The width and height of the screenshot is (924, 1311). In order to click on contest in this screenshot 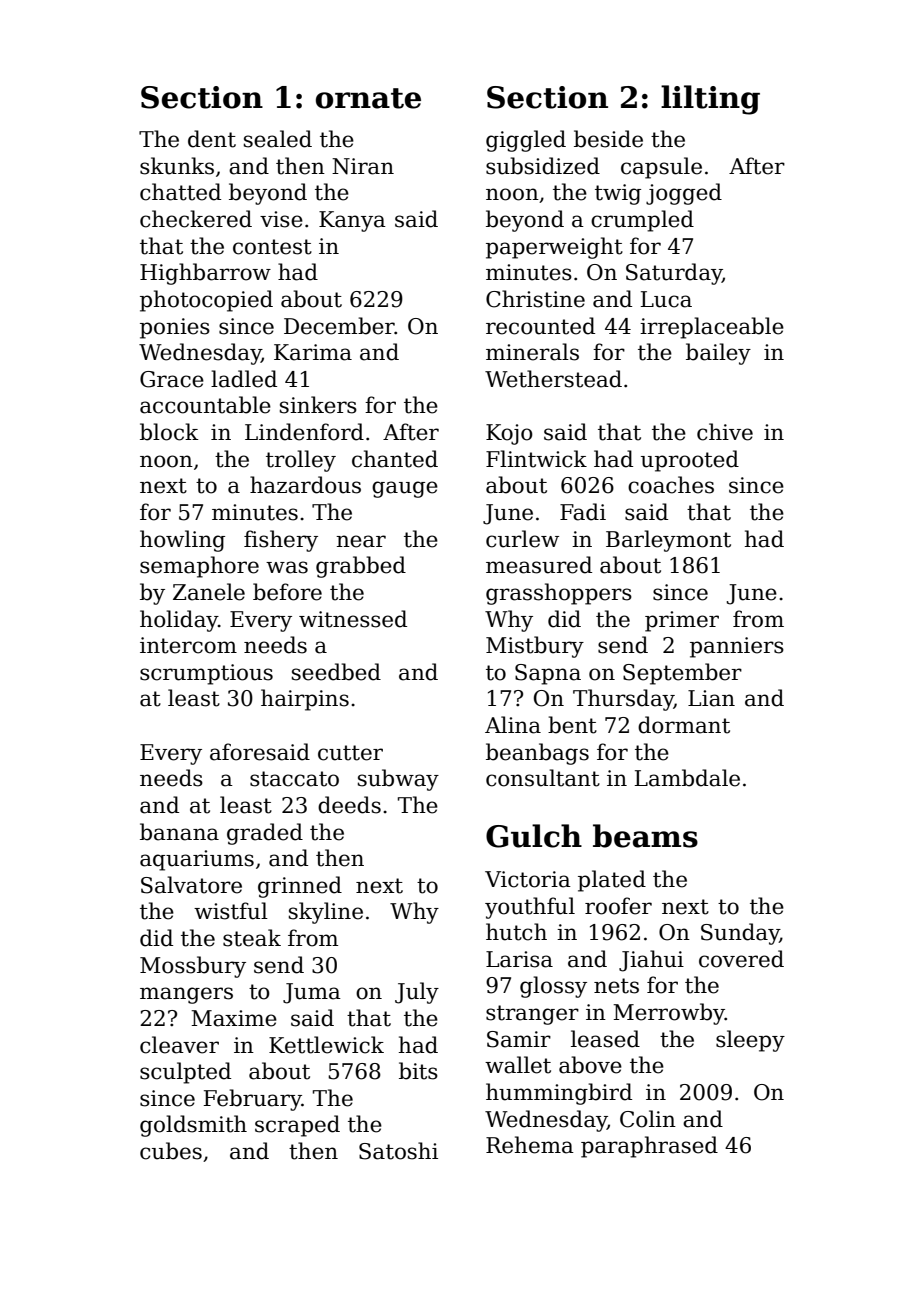, I will do `click(272, 247)`.
